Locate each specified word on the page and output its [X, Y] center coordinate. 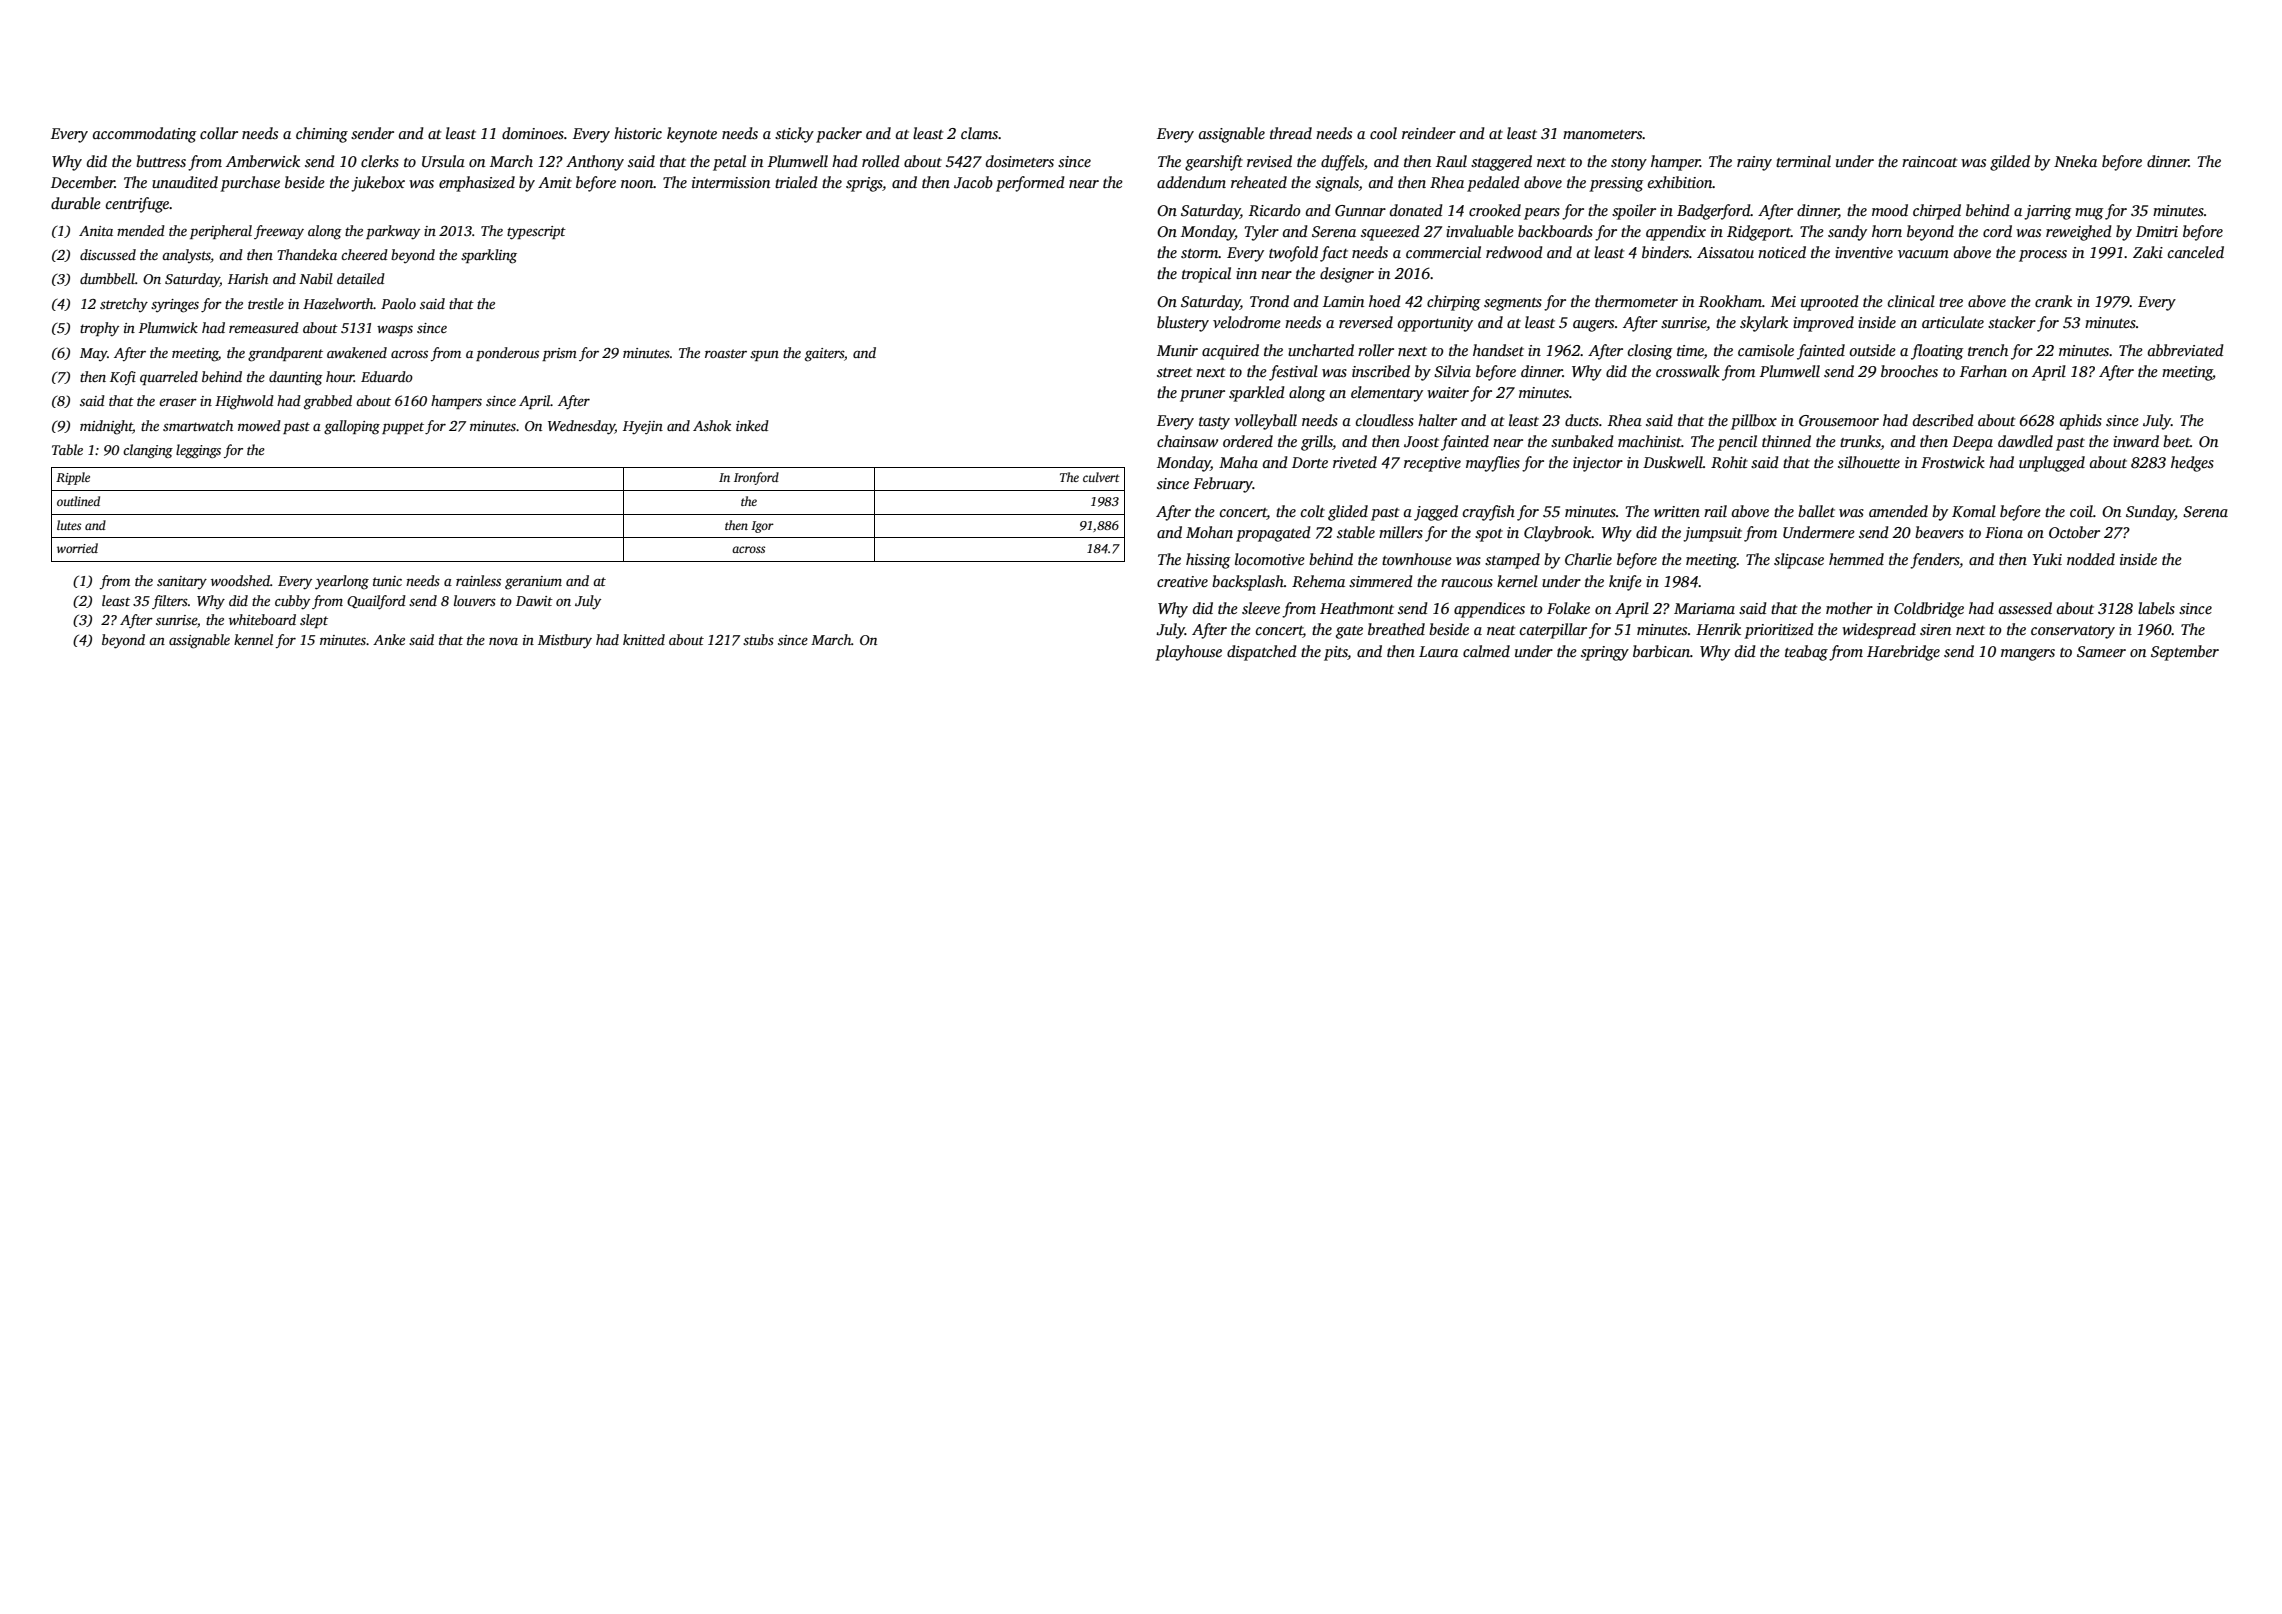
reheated [1259, 182]
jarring [2047, 212]
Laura [1438, 651]
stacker [2012, 322]
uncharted [1321, 350]
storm [1199, 253]
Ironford [756, 478]
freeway [279, 232]
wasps [395, 330]
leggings [198, 451]
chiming [322, 135]
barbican [1661, 651]
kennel [253, 639]
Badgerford [1714, 212]
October [2074, 532]
